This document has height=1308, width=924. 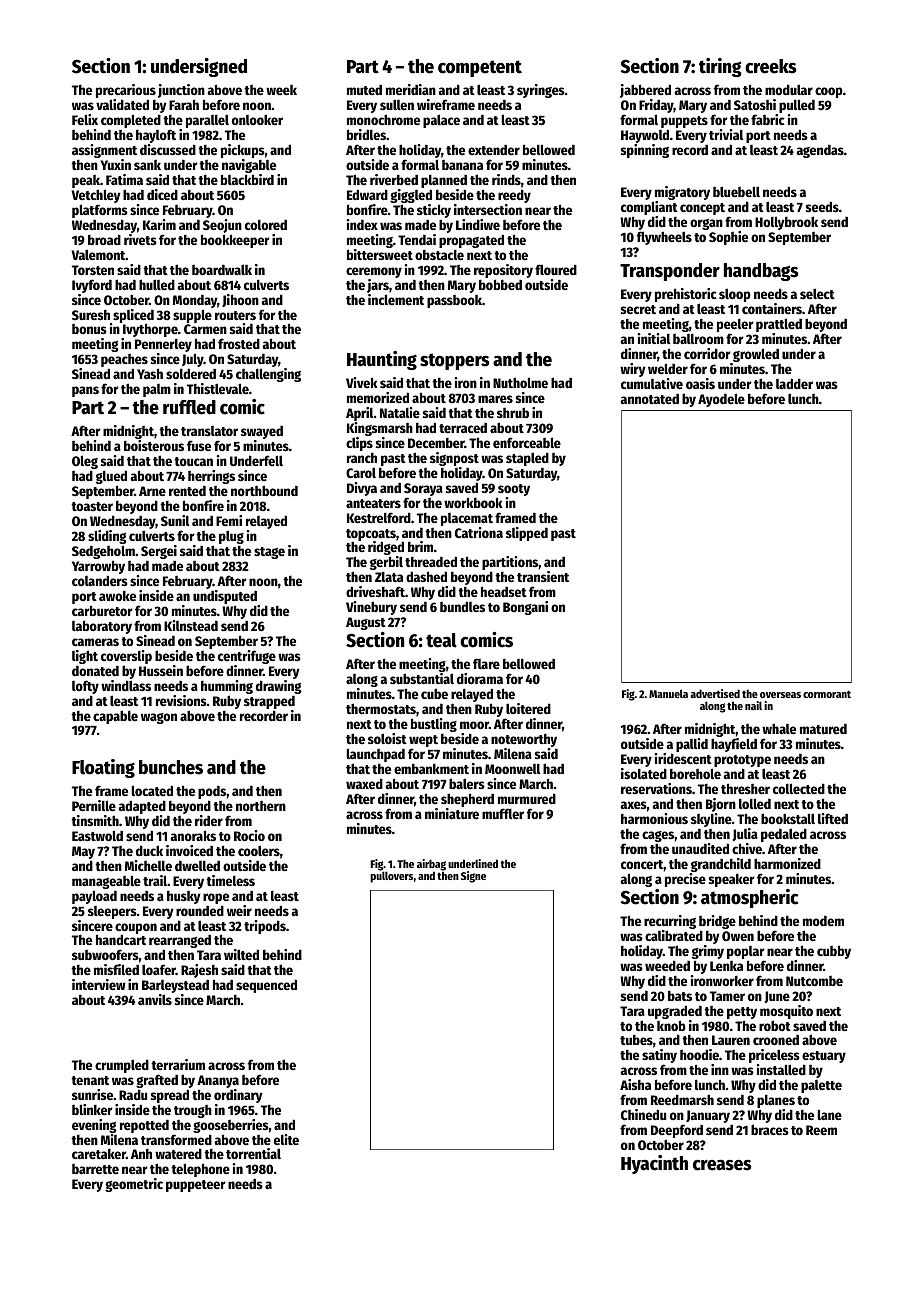 What do you see at coordinates (359, 444) in the document?
I see `clips` at bounding box center [359, 444].
